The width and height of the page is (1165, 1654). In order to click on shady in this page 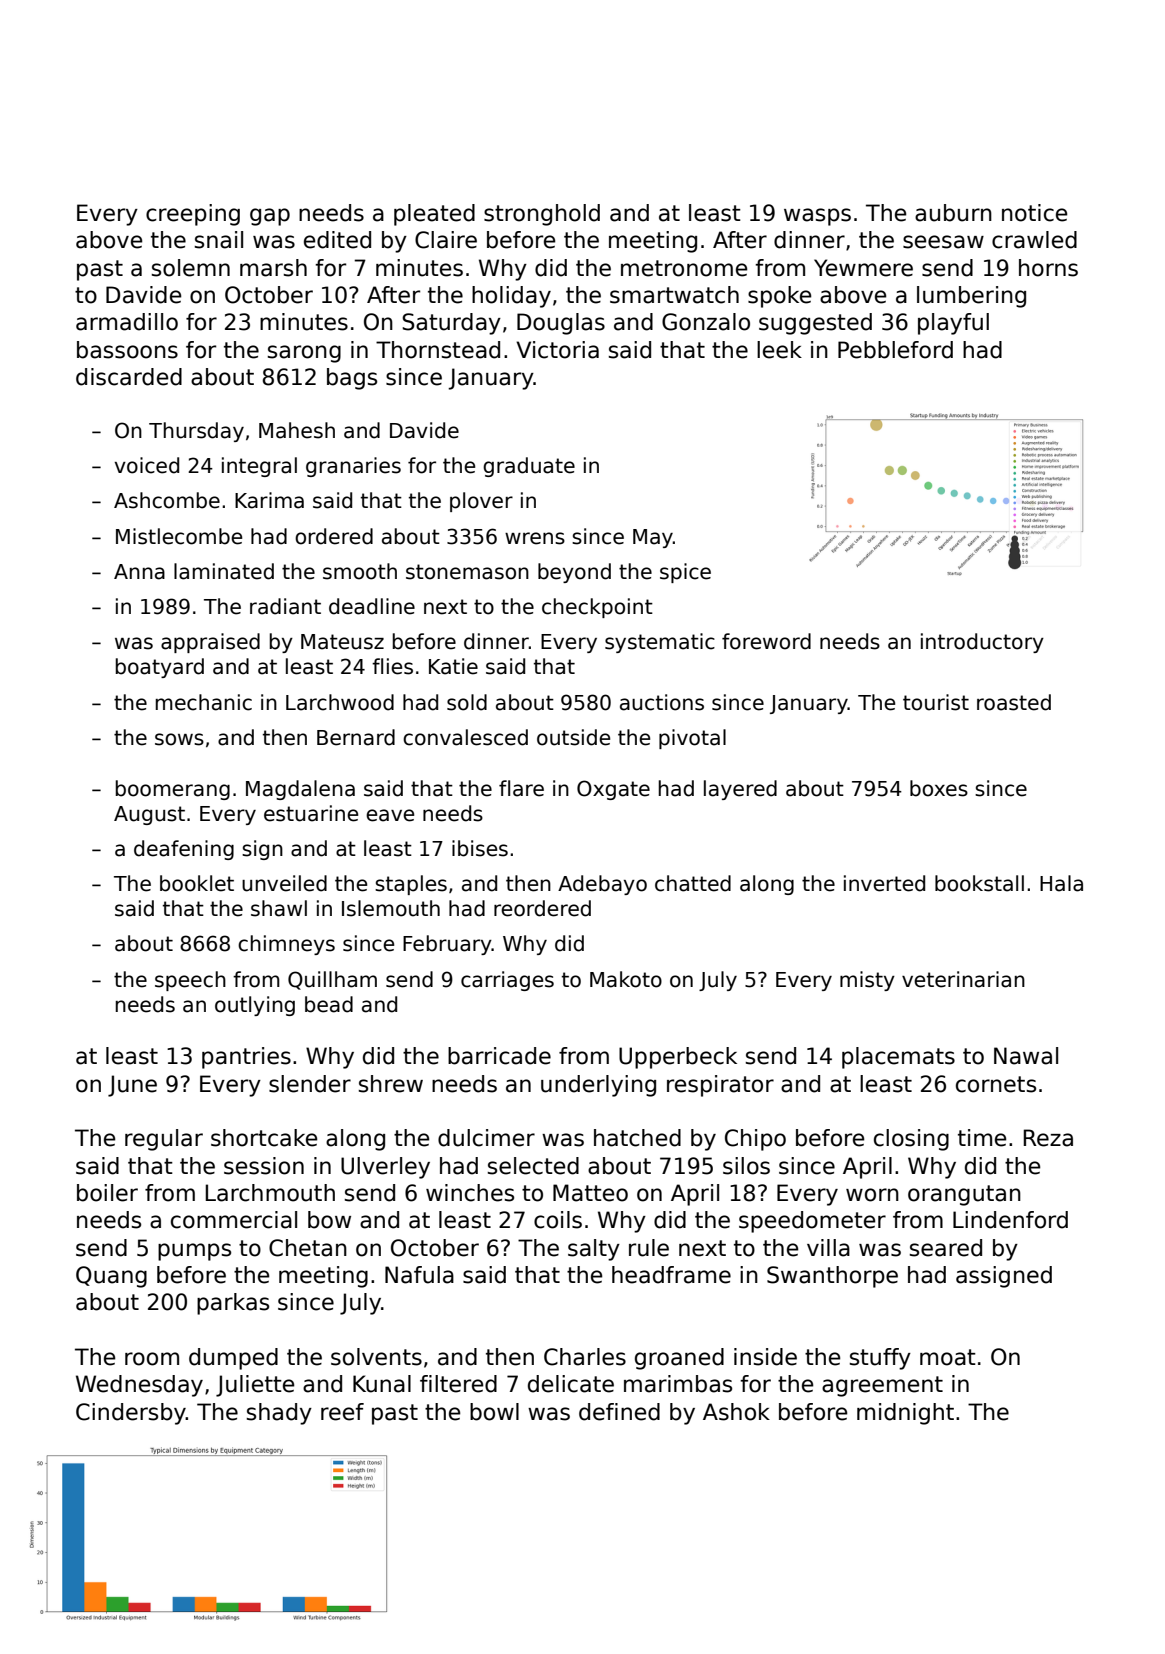, I will do `click(279, 1414)`.
